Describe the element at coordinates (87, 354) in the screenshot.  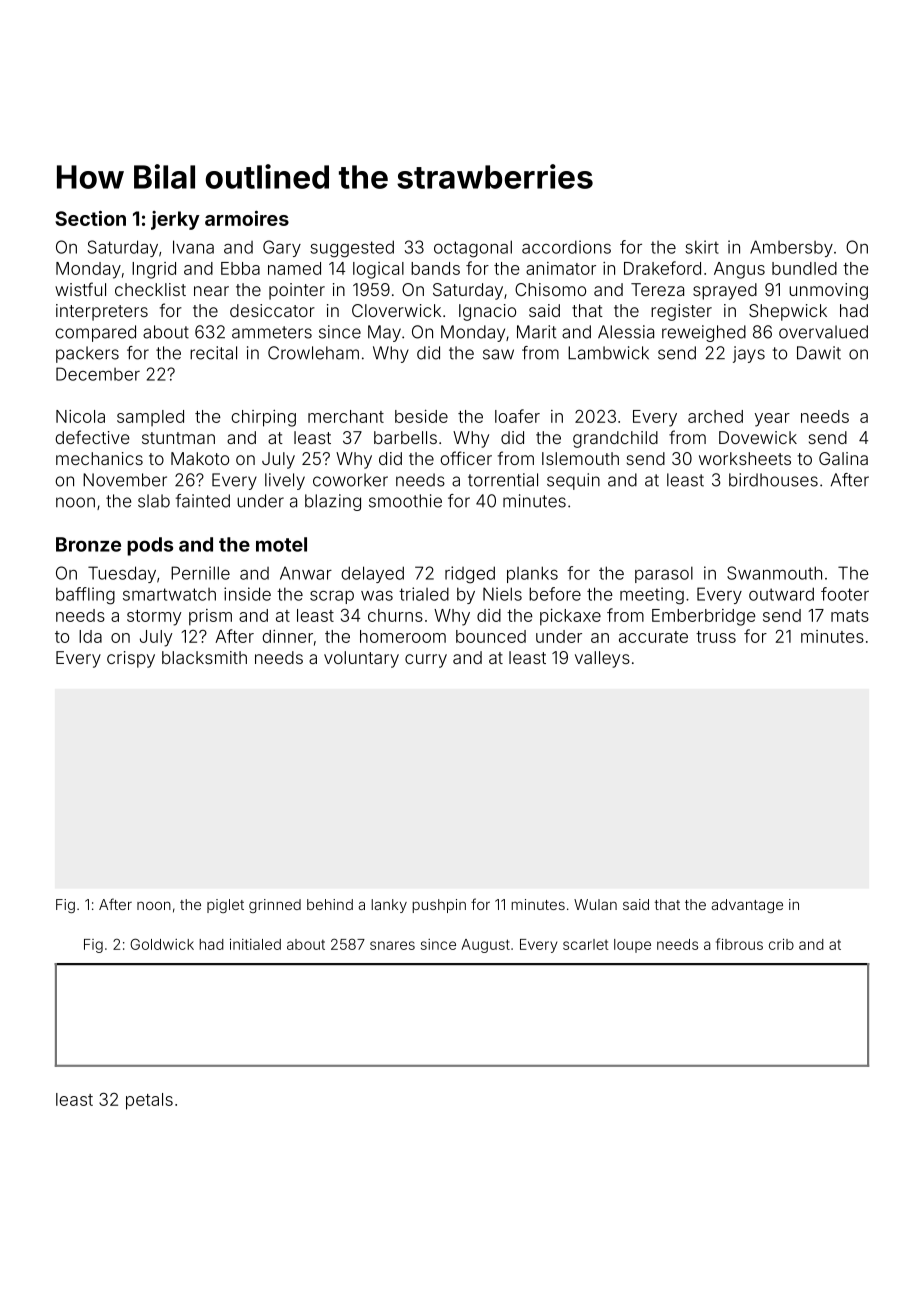
I see `packers` at that location.
